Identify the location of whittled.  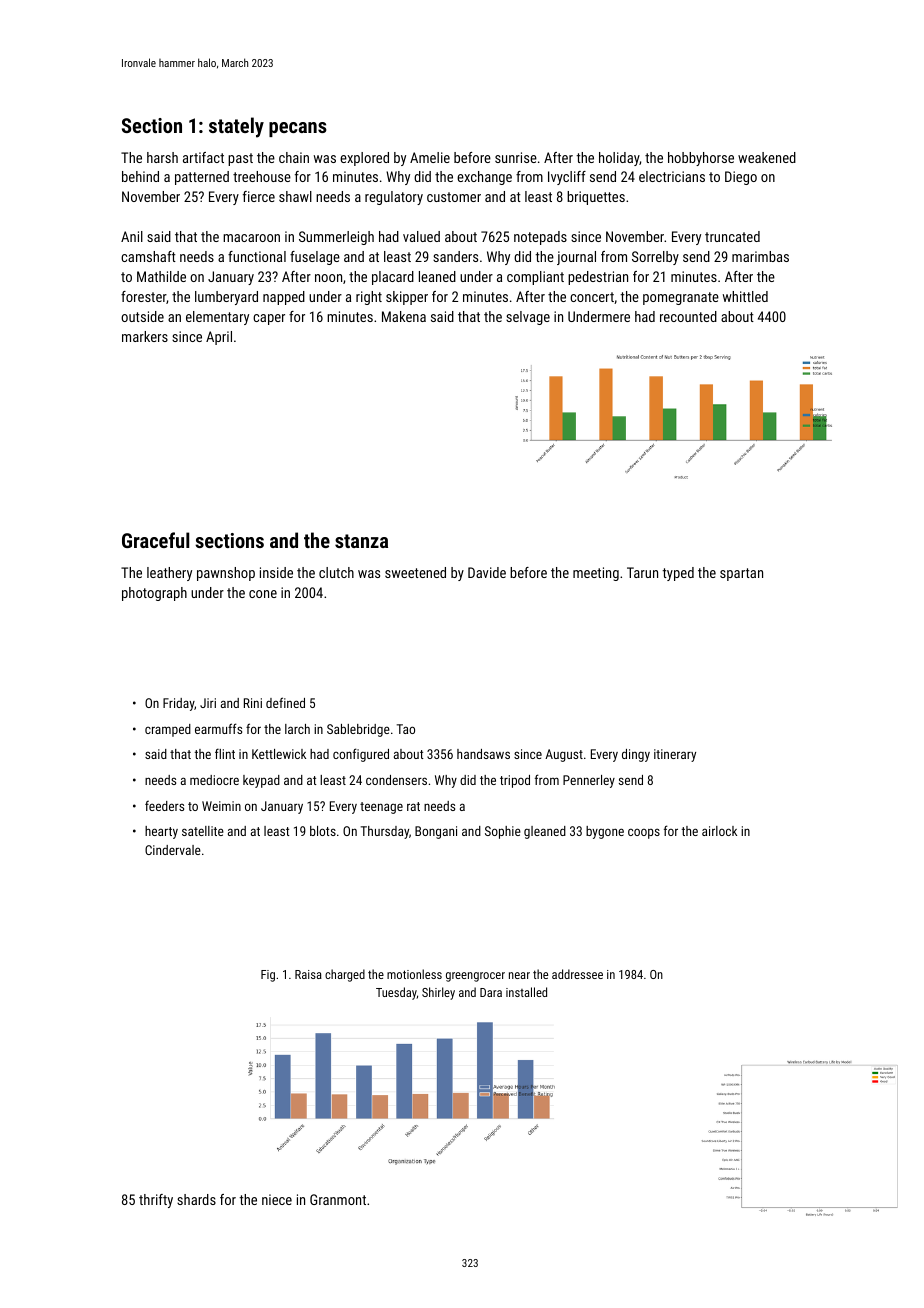
(745, 296).
